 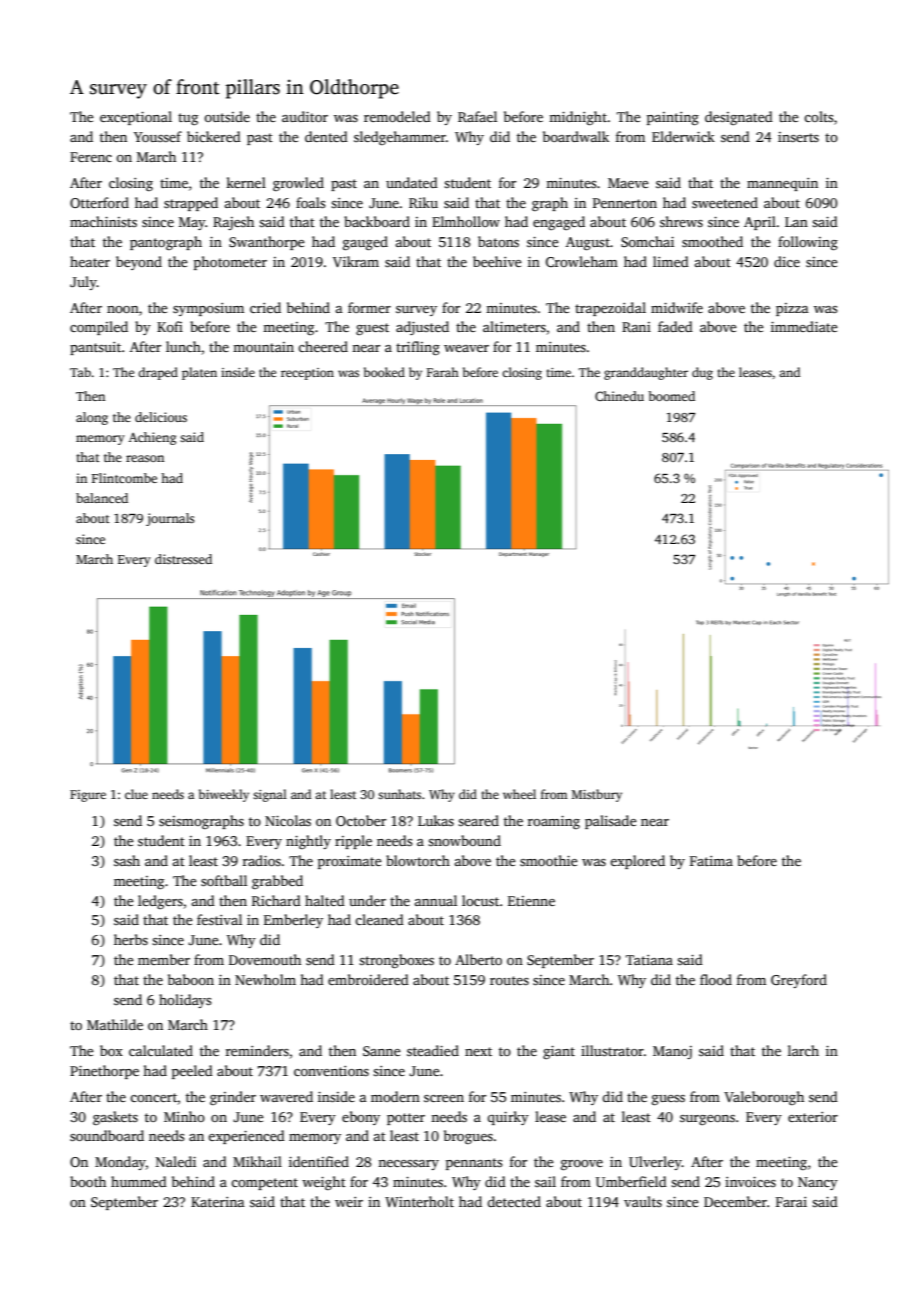 What do you see at coordinates (597, 795) in the image?
I see `Mistbury` at bounding box center [597, 795].
